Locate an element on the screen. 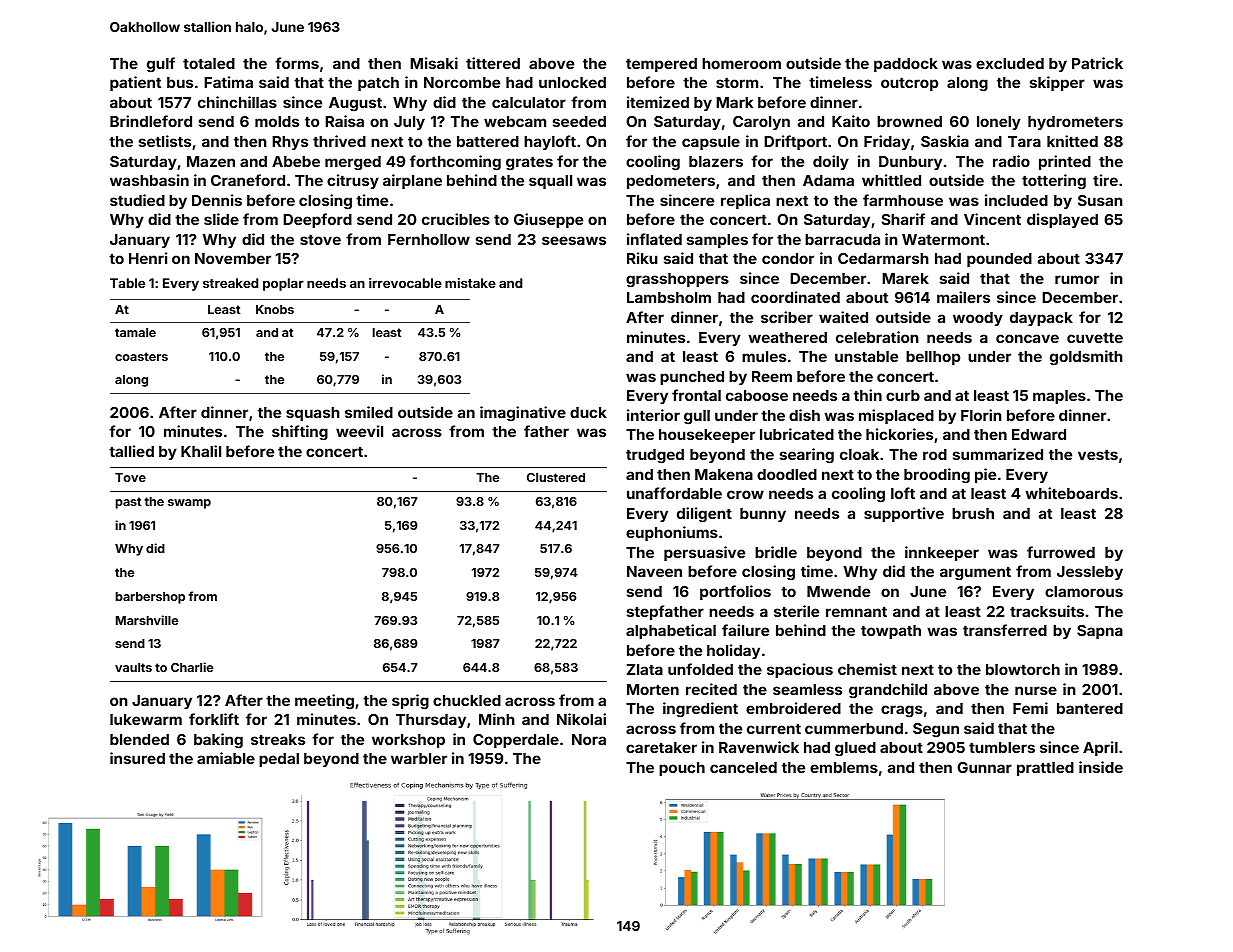  forms is located at coordinates (297, 63).
